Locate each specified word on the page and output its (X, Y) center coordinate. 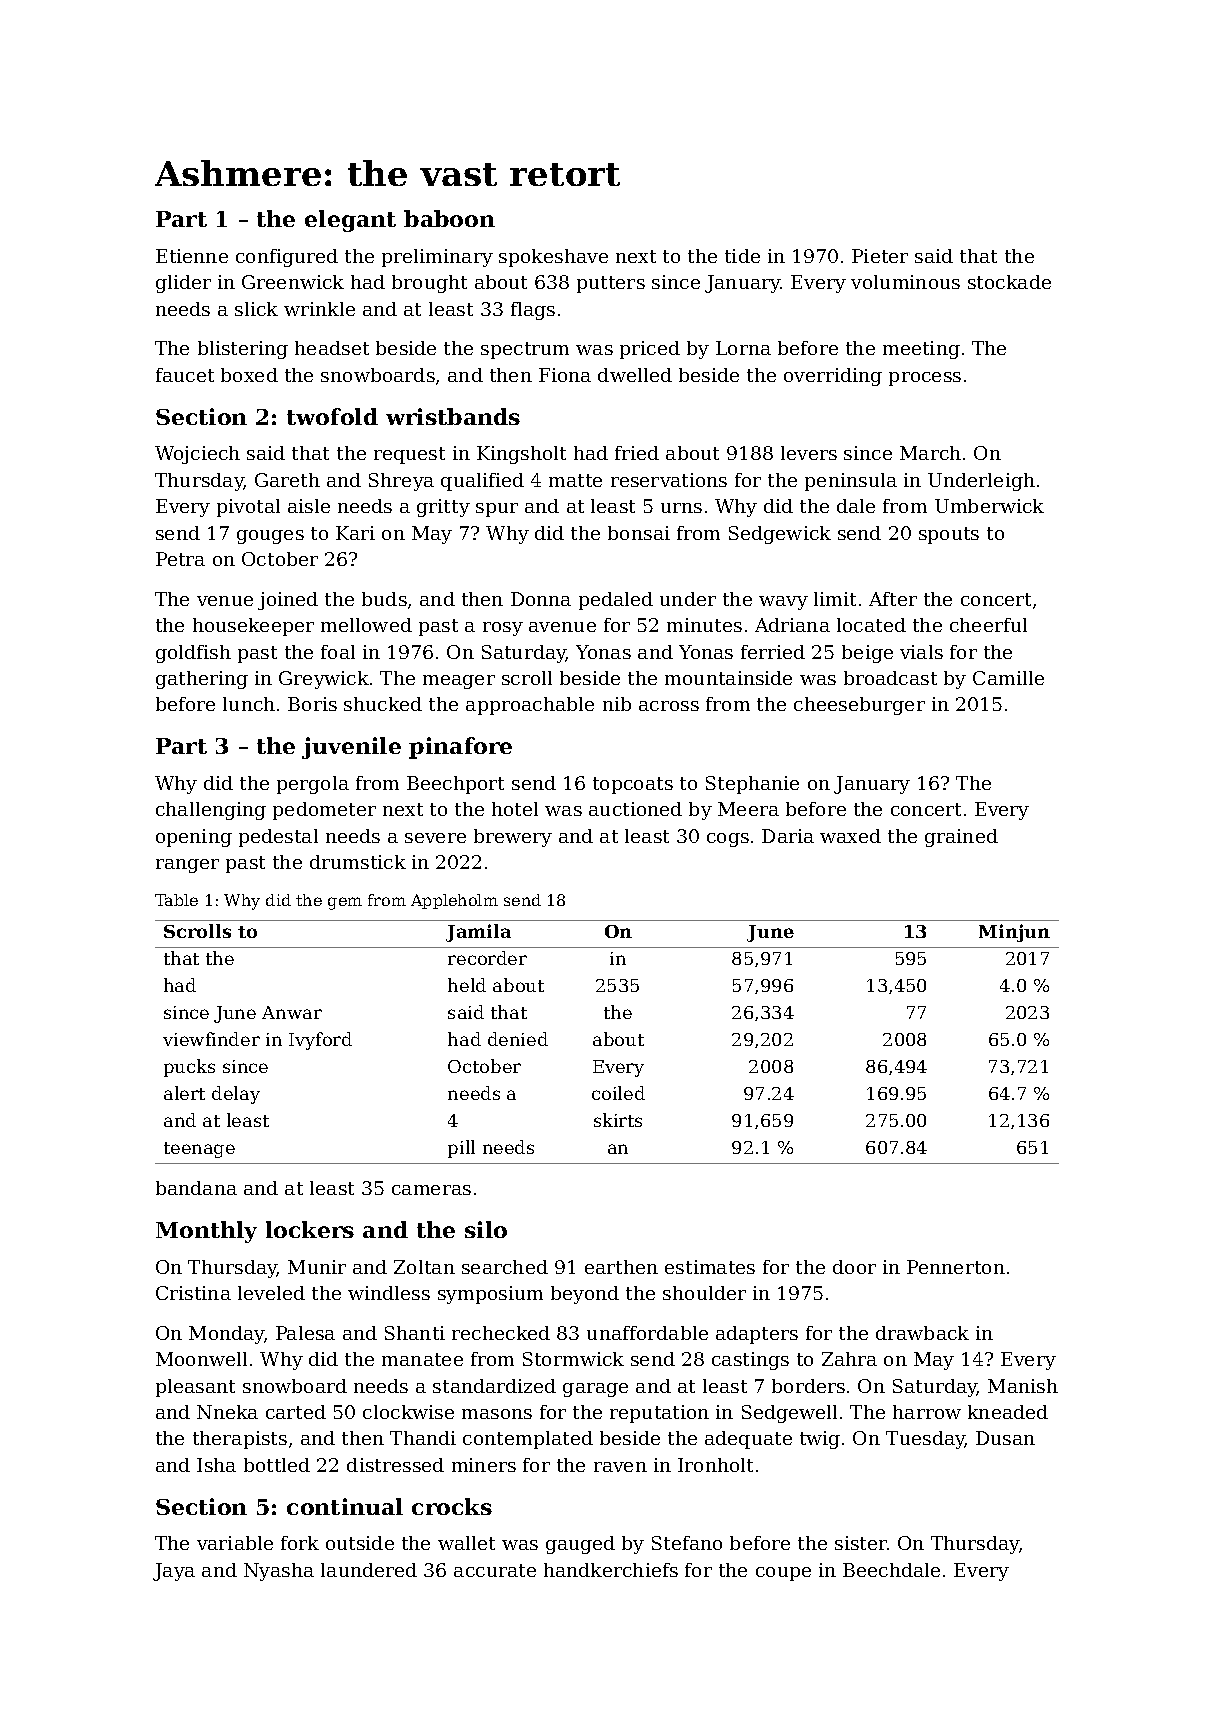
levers (809, 453)
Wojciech (197, 455)
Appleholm (454, 901)
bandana (196, 1188)
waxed (850, 836)
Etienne (192, 256)
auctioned (635, 809)
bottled (277, 1465)
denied (518, 1039)
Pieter (880, 256)
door (854, 1267)
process (925, 379)
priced (650, 350)
